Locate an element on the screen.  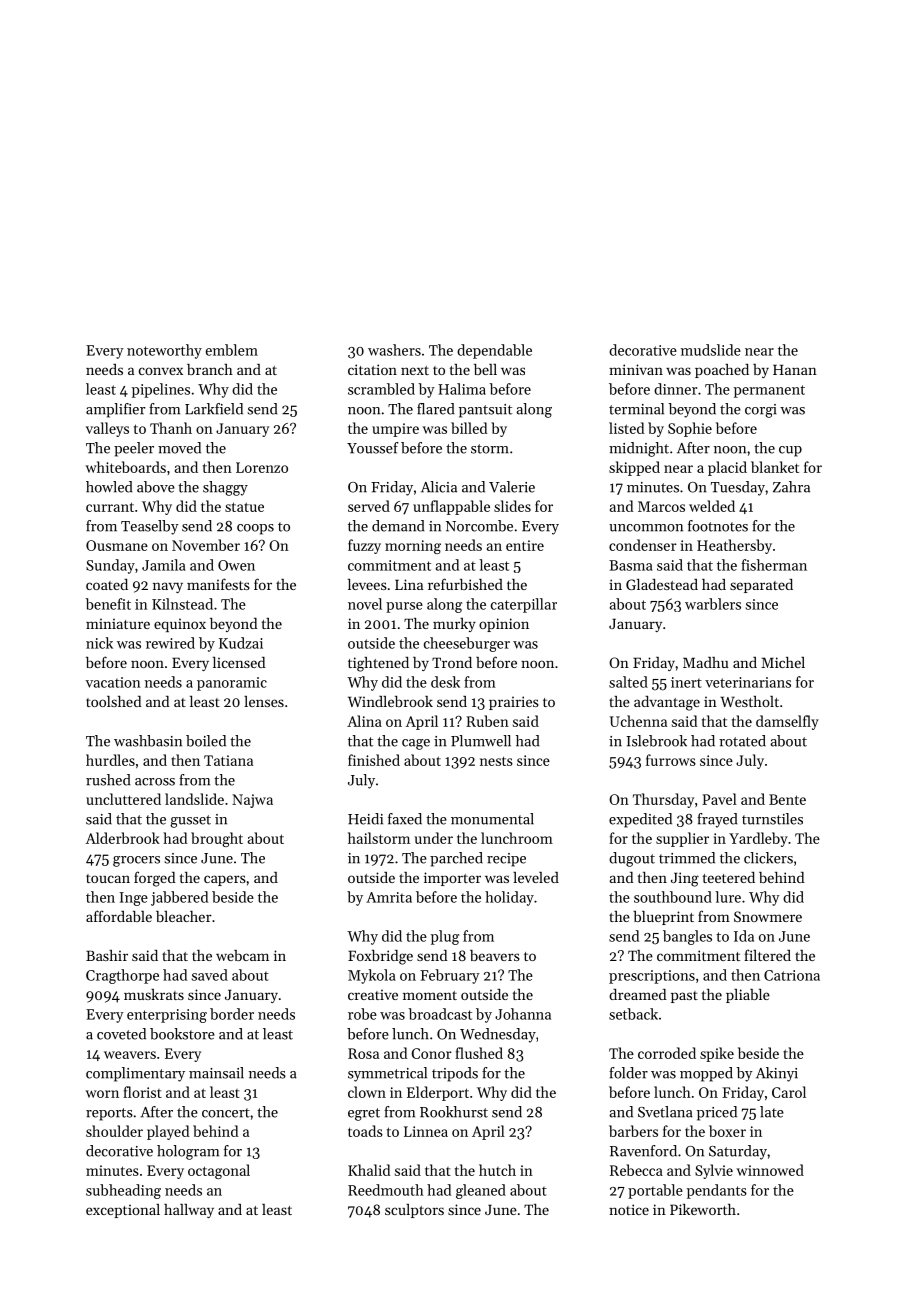
exceptional is located at coordinates (123, 1211).
